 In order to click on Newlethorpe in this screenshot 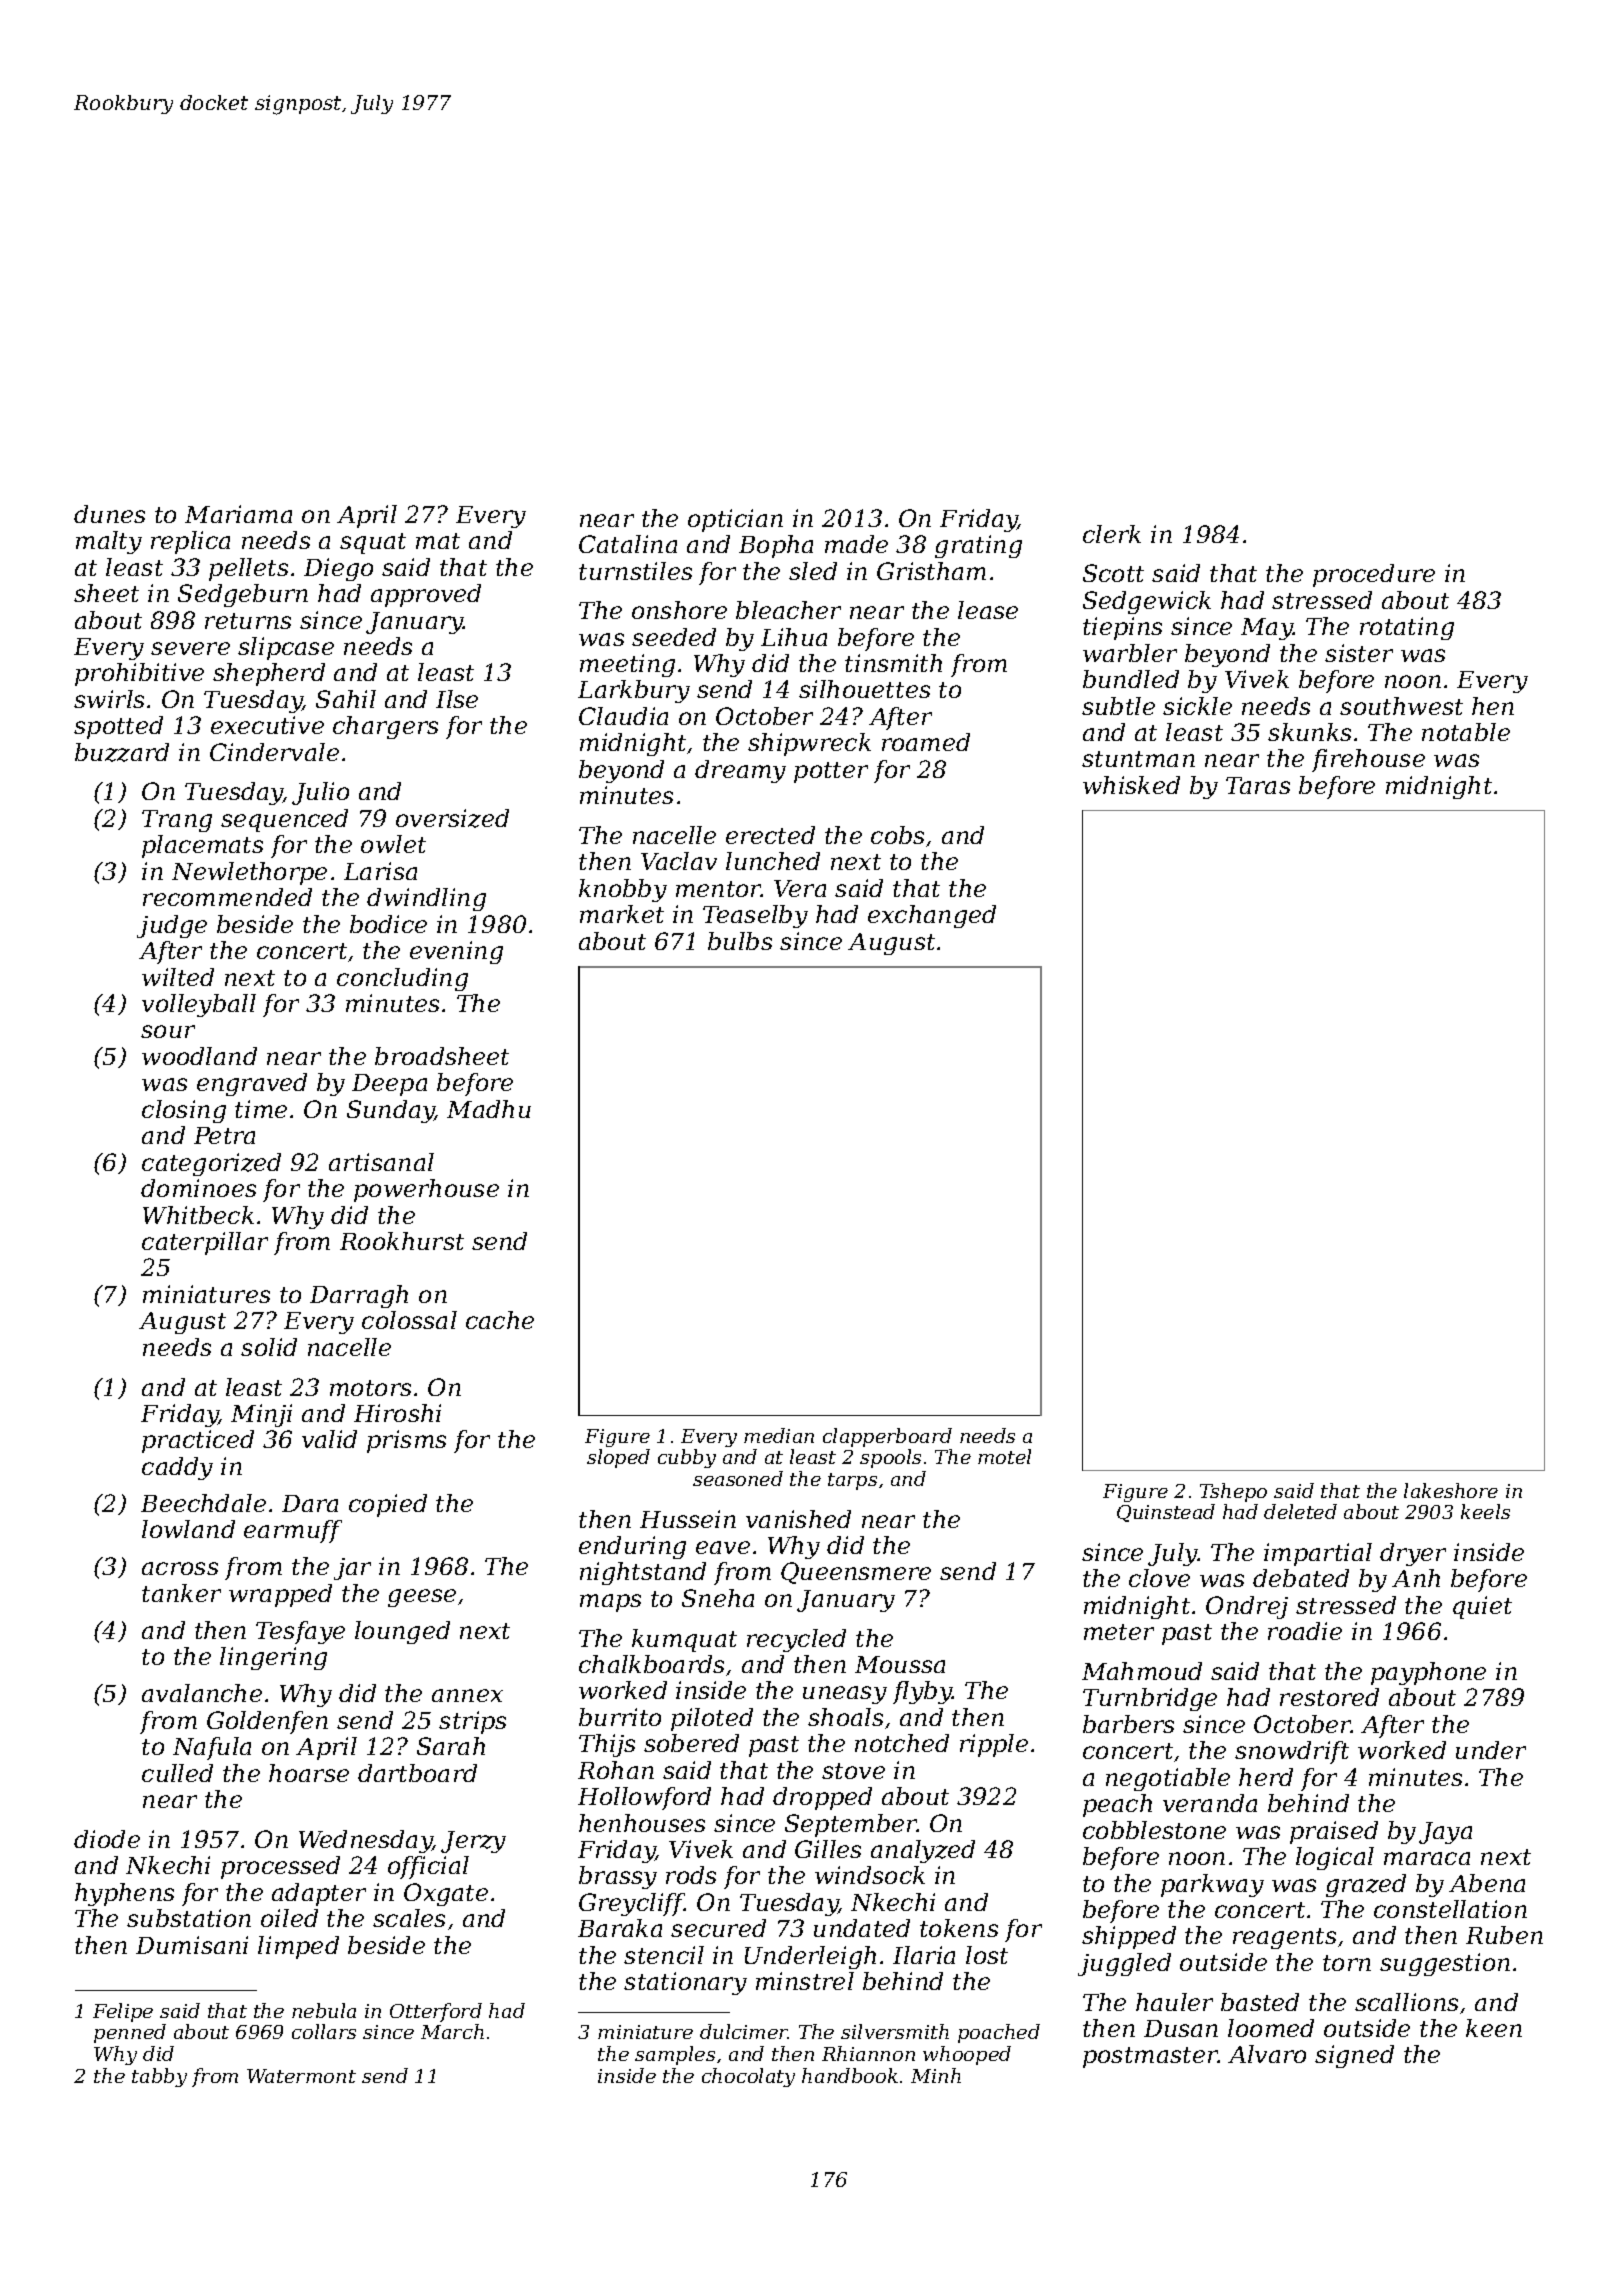, I will do `click(249, 873)`.
